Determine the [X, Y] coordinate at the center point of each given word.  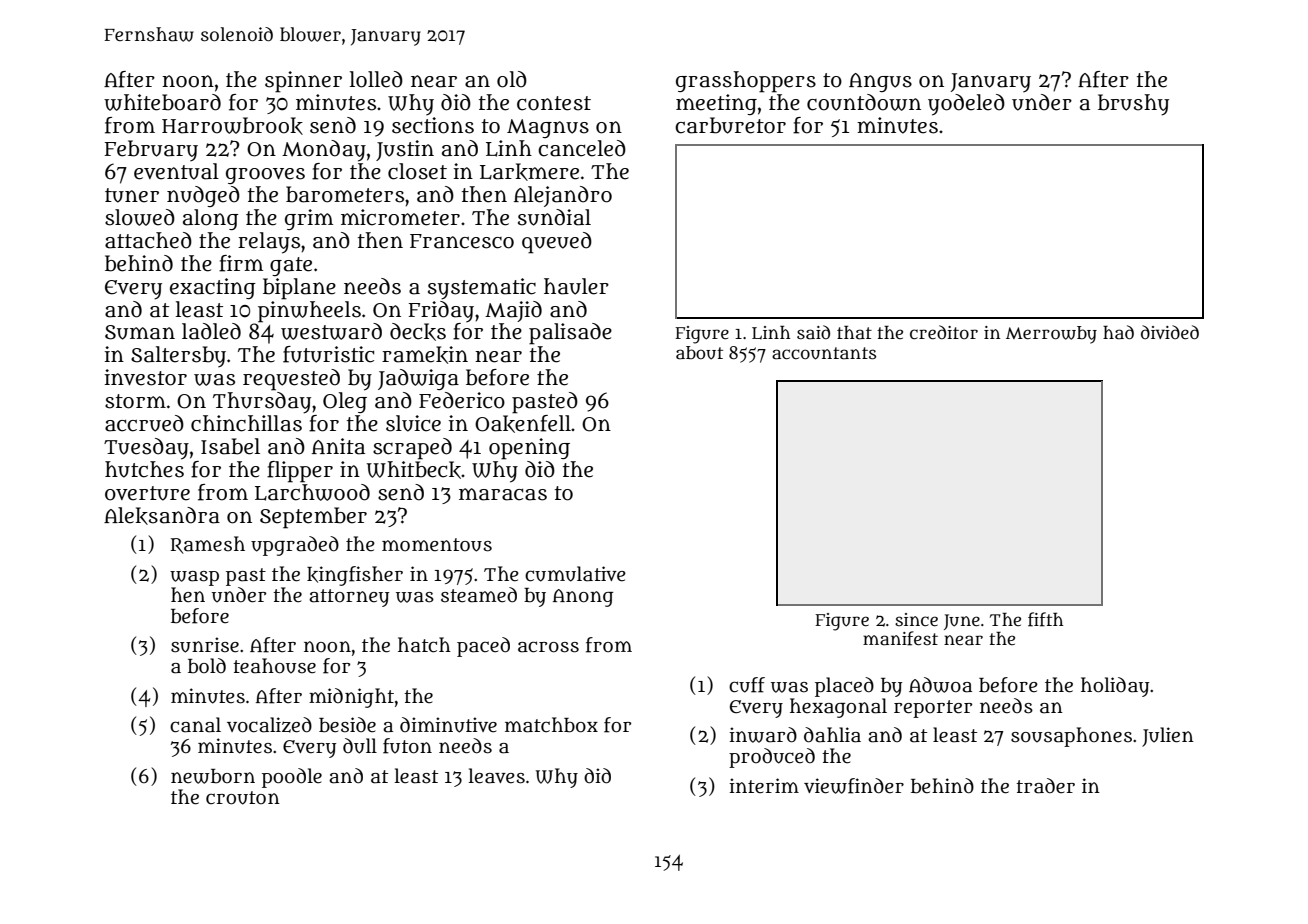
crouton [243, 798]
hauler [576, 286]
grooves [265, 176]
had [1118, 332]
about [699, 353]
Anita [338, 446]
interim [764, 786]
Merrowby [1051, 335]
